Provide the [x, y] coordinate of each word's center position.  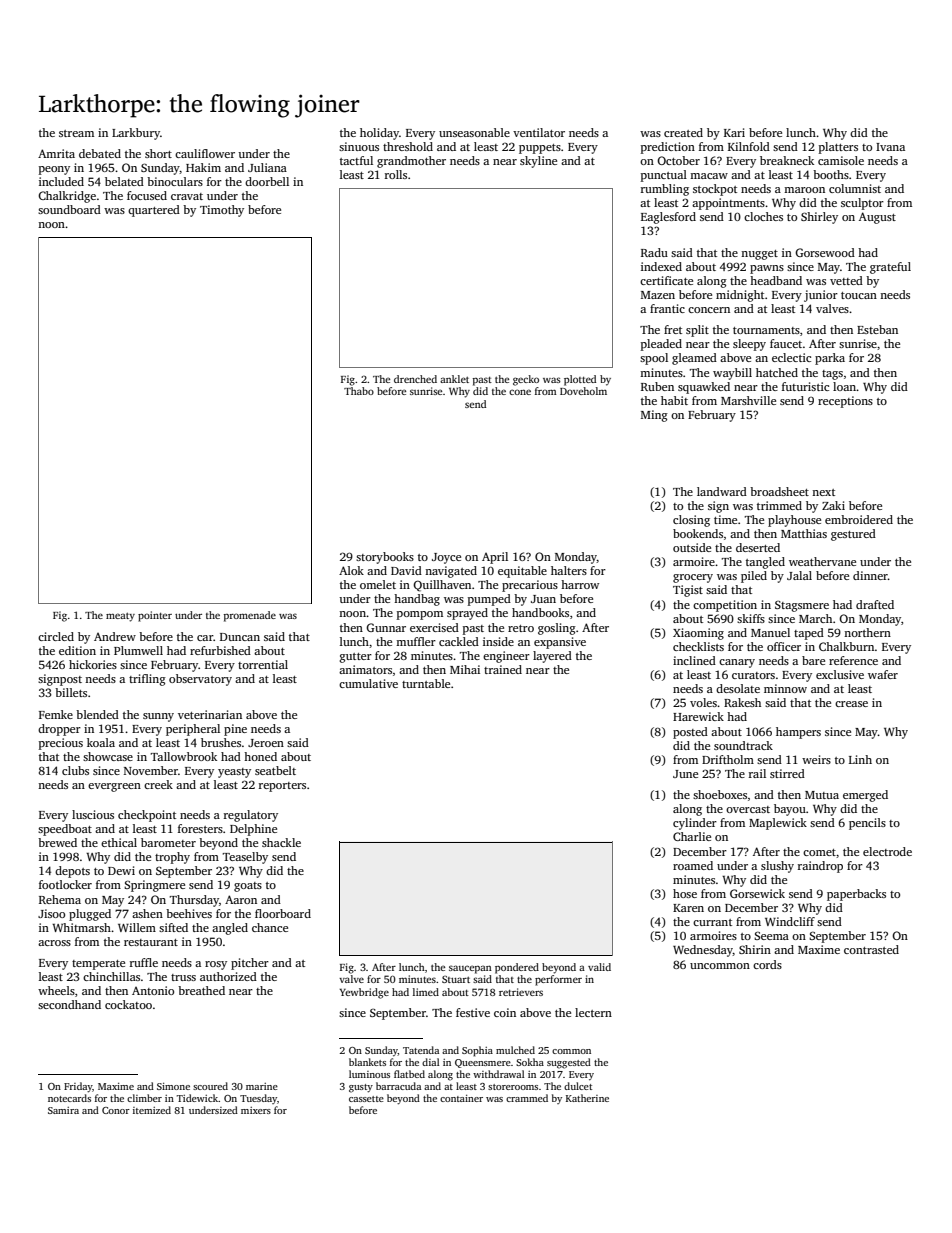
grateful [890, 268]
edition [77, 650]
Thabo [359, 391]
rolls [396, 174]
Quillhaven [442, 586]
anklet [454, 379]
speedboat [65, 830]
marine [262, 1086]
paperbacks [856, 895]
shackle [281, 842]
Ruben [657, 386]
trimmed [779, 505]
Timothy [222, 211]
